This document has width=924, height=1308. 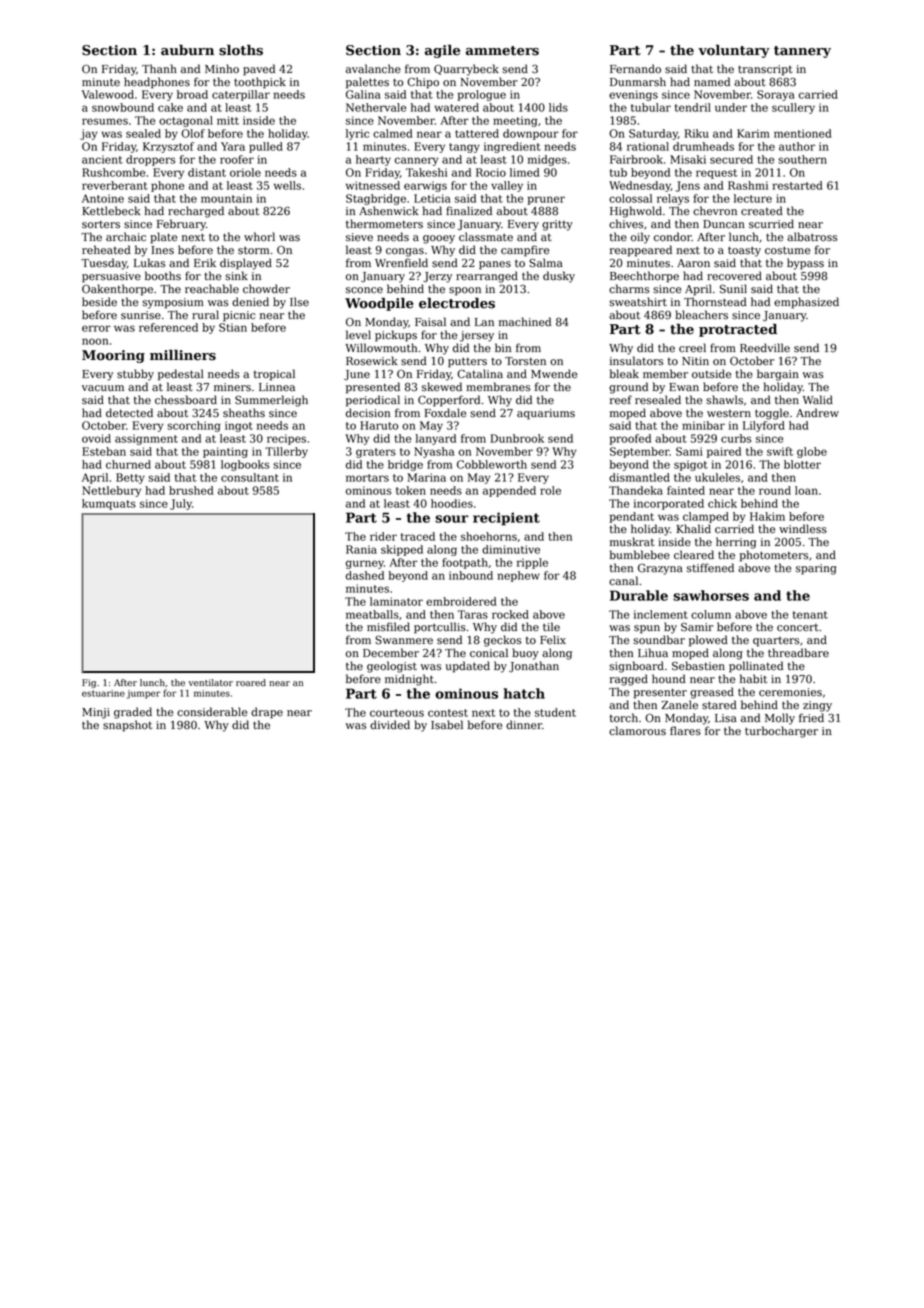 What do you see at coordinates (250, 477) in the document?
I see `consultant` at bounding box center [250, 477].
